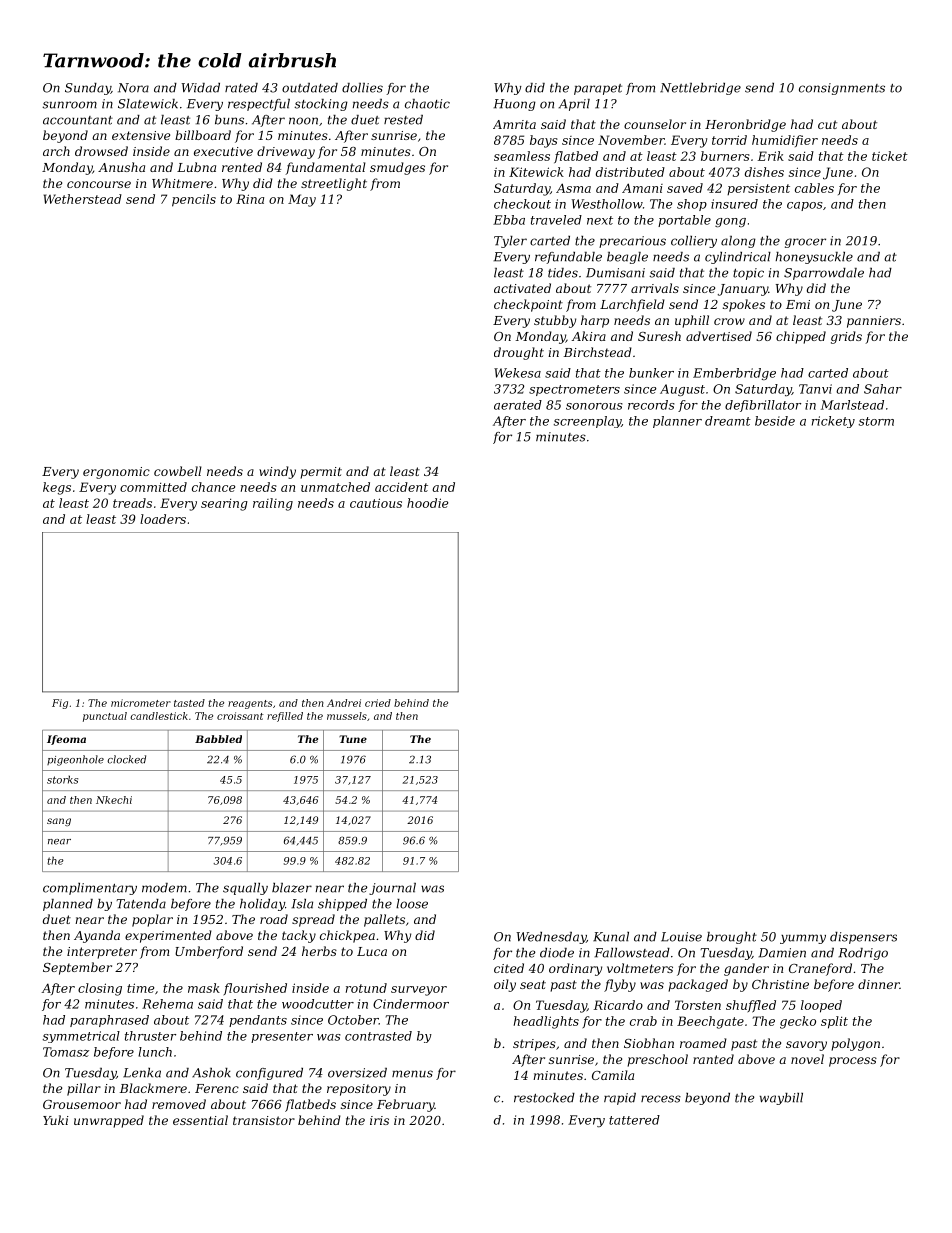 Image resolution: width=952 pixels, height=1233 pixels. I want to click on removed, so click(179, 1104).
